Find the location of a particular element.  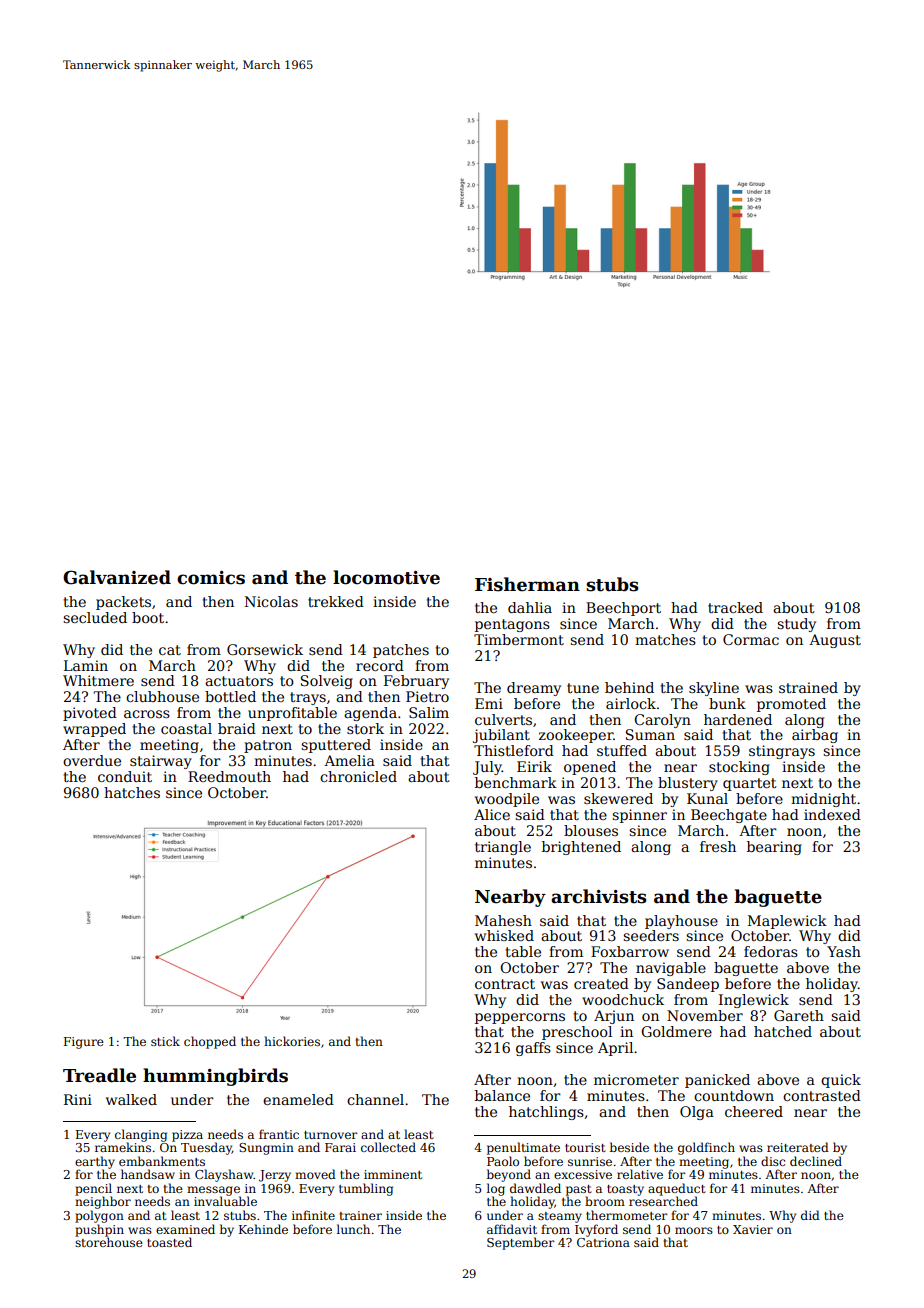

Carolyn is located at coordinates (662, 721).
